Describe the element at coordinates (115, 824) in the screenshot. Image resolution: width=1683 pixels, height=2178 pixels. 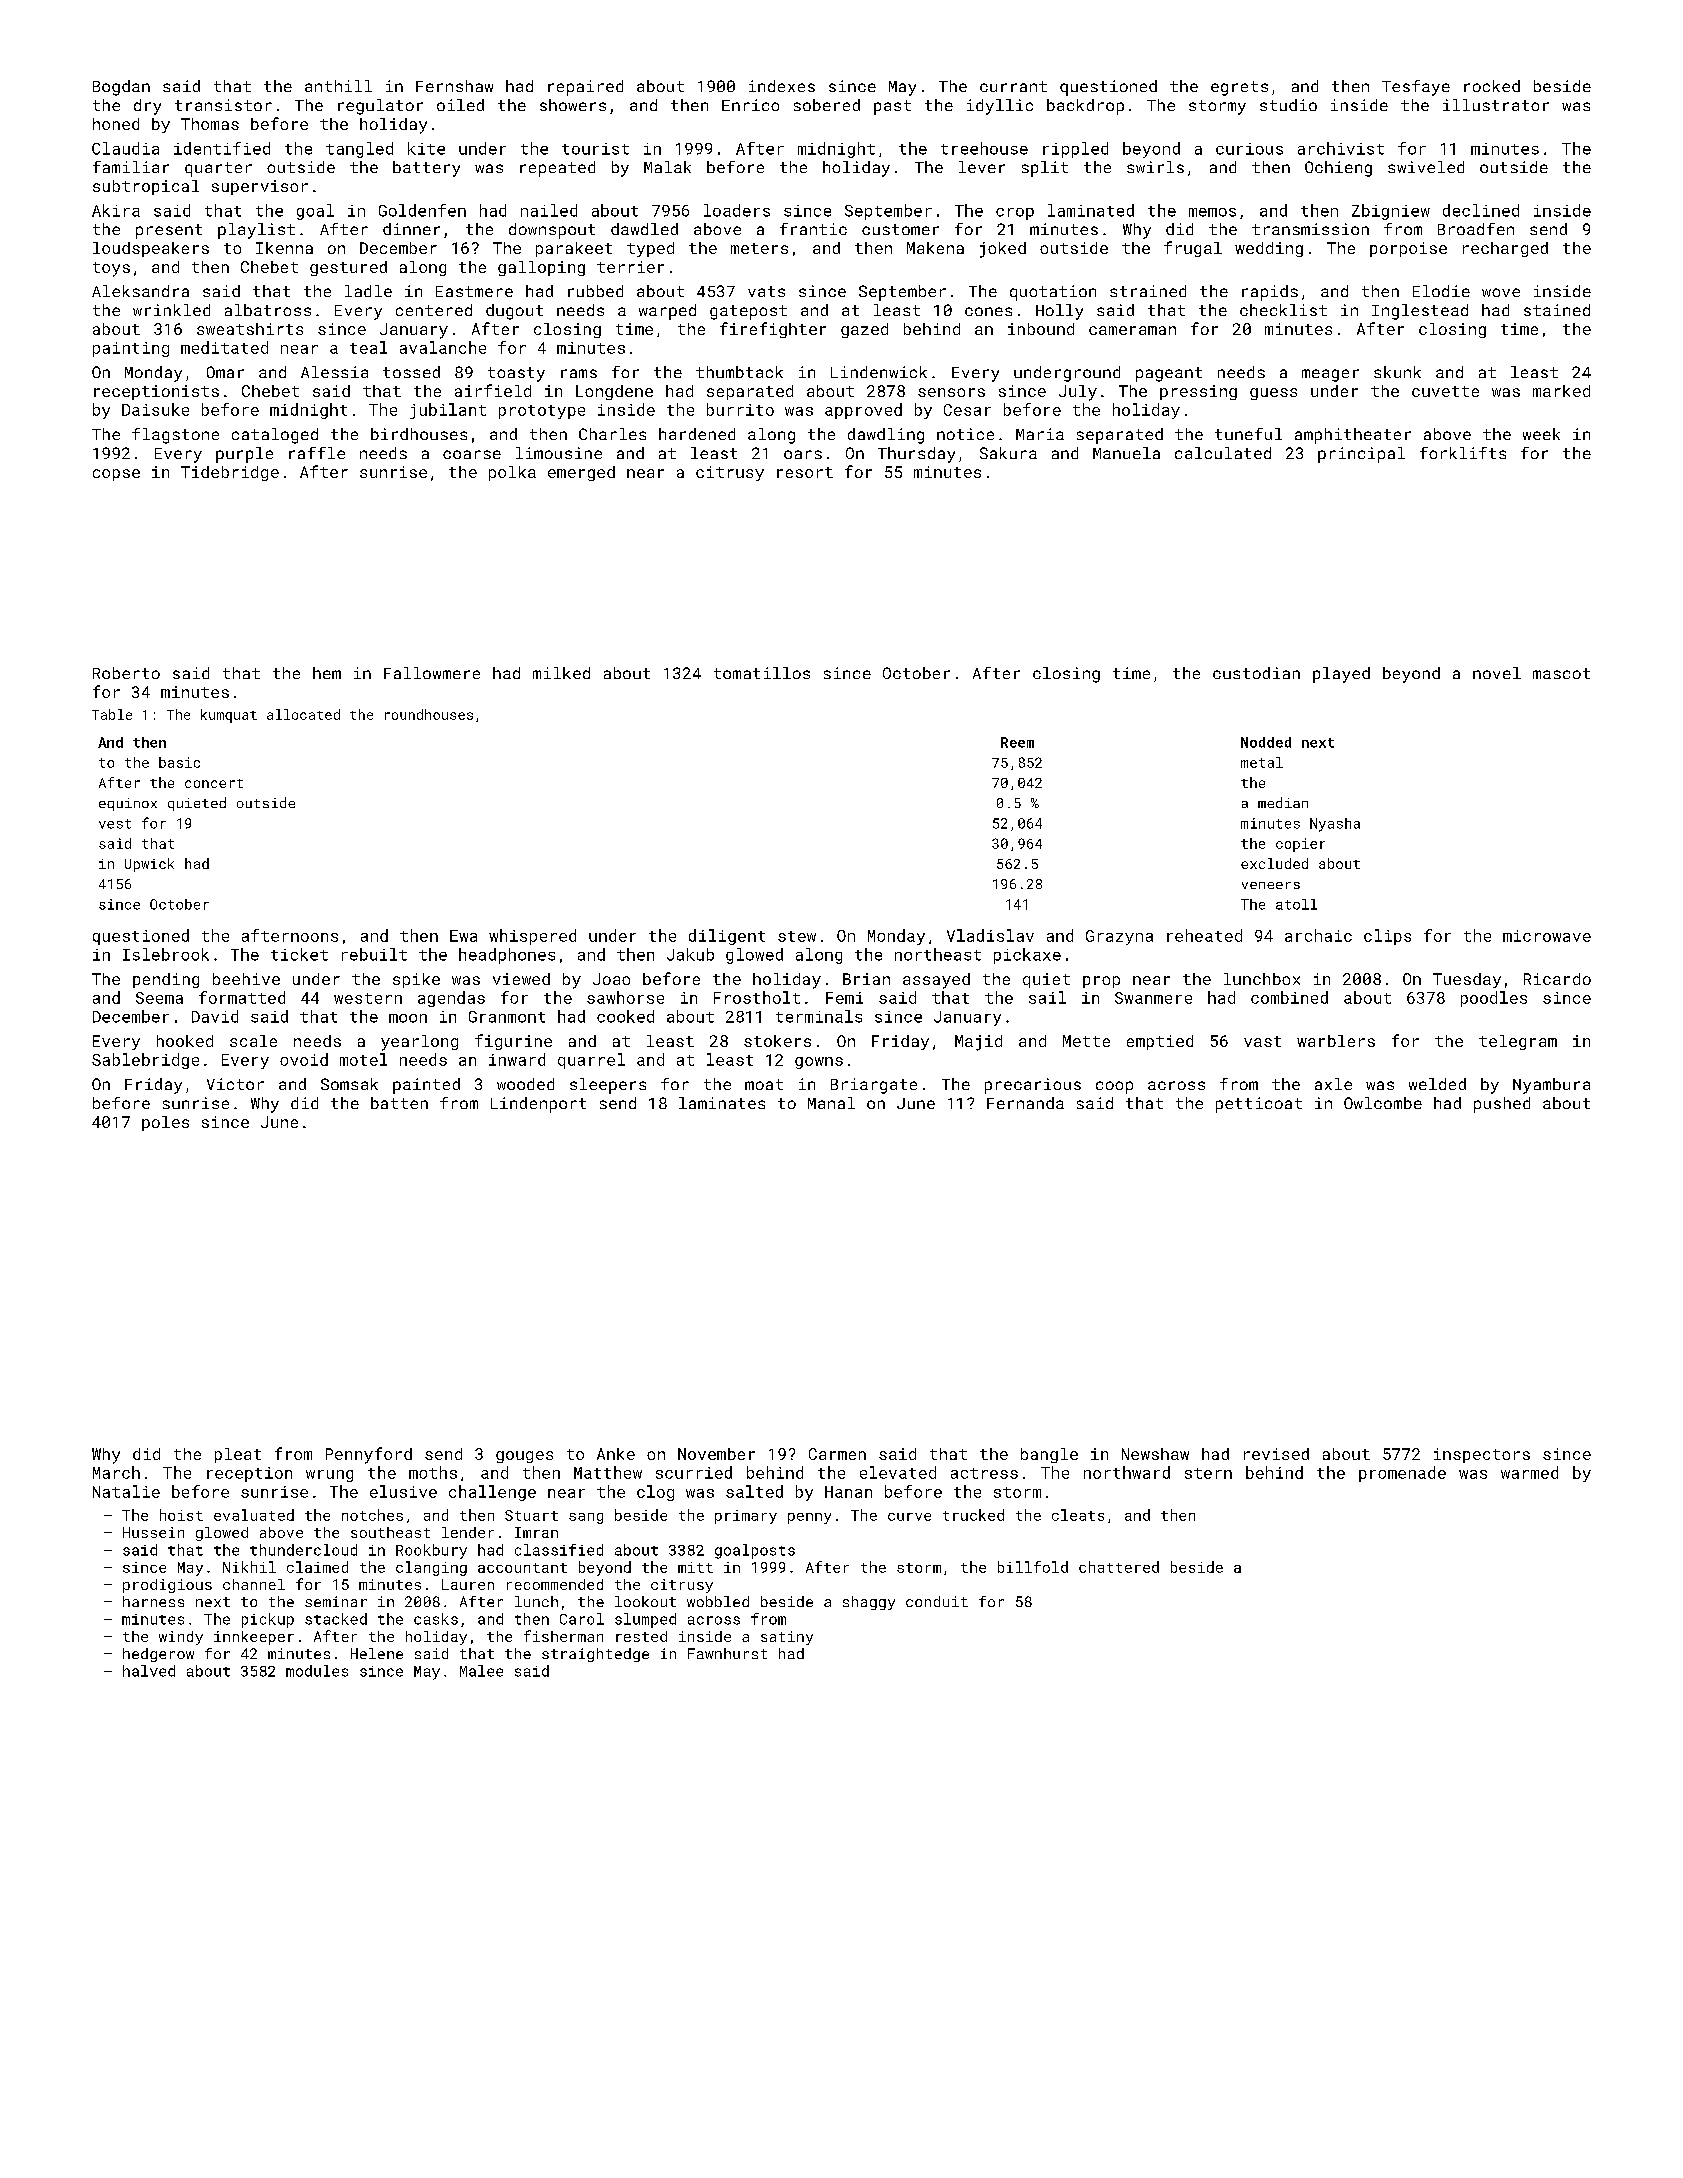
I see `vest` at that location.
